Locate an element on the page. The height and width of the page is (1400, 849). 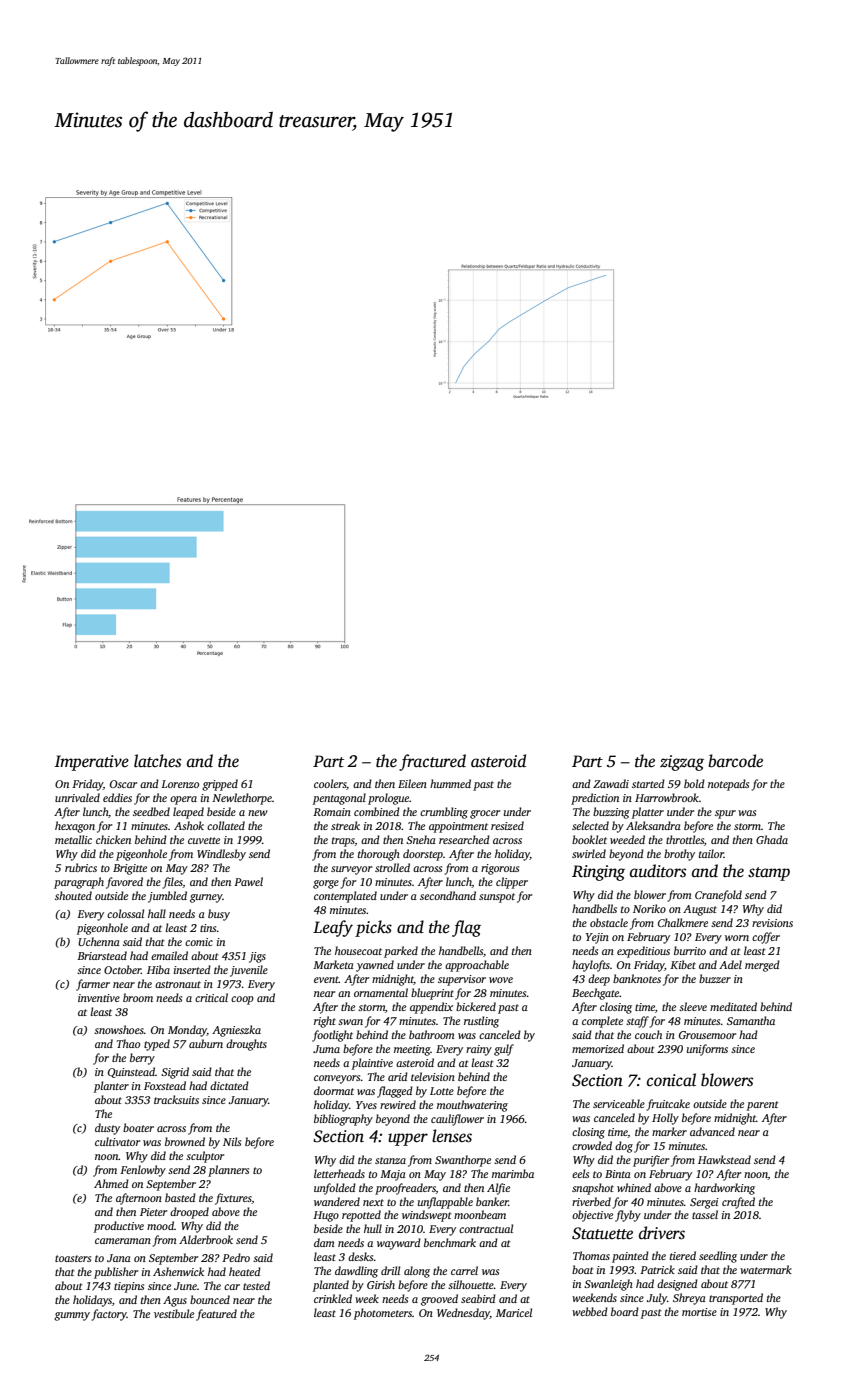
bickered is located at coordinates (476, 1006).
